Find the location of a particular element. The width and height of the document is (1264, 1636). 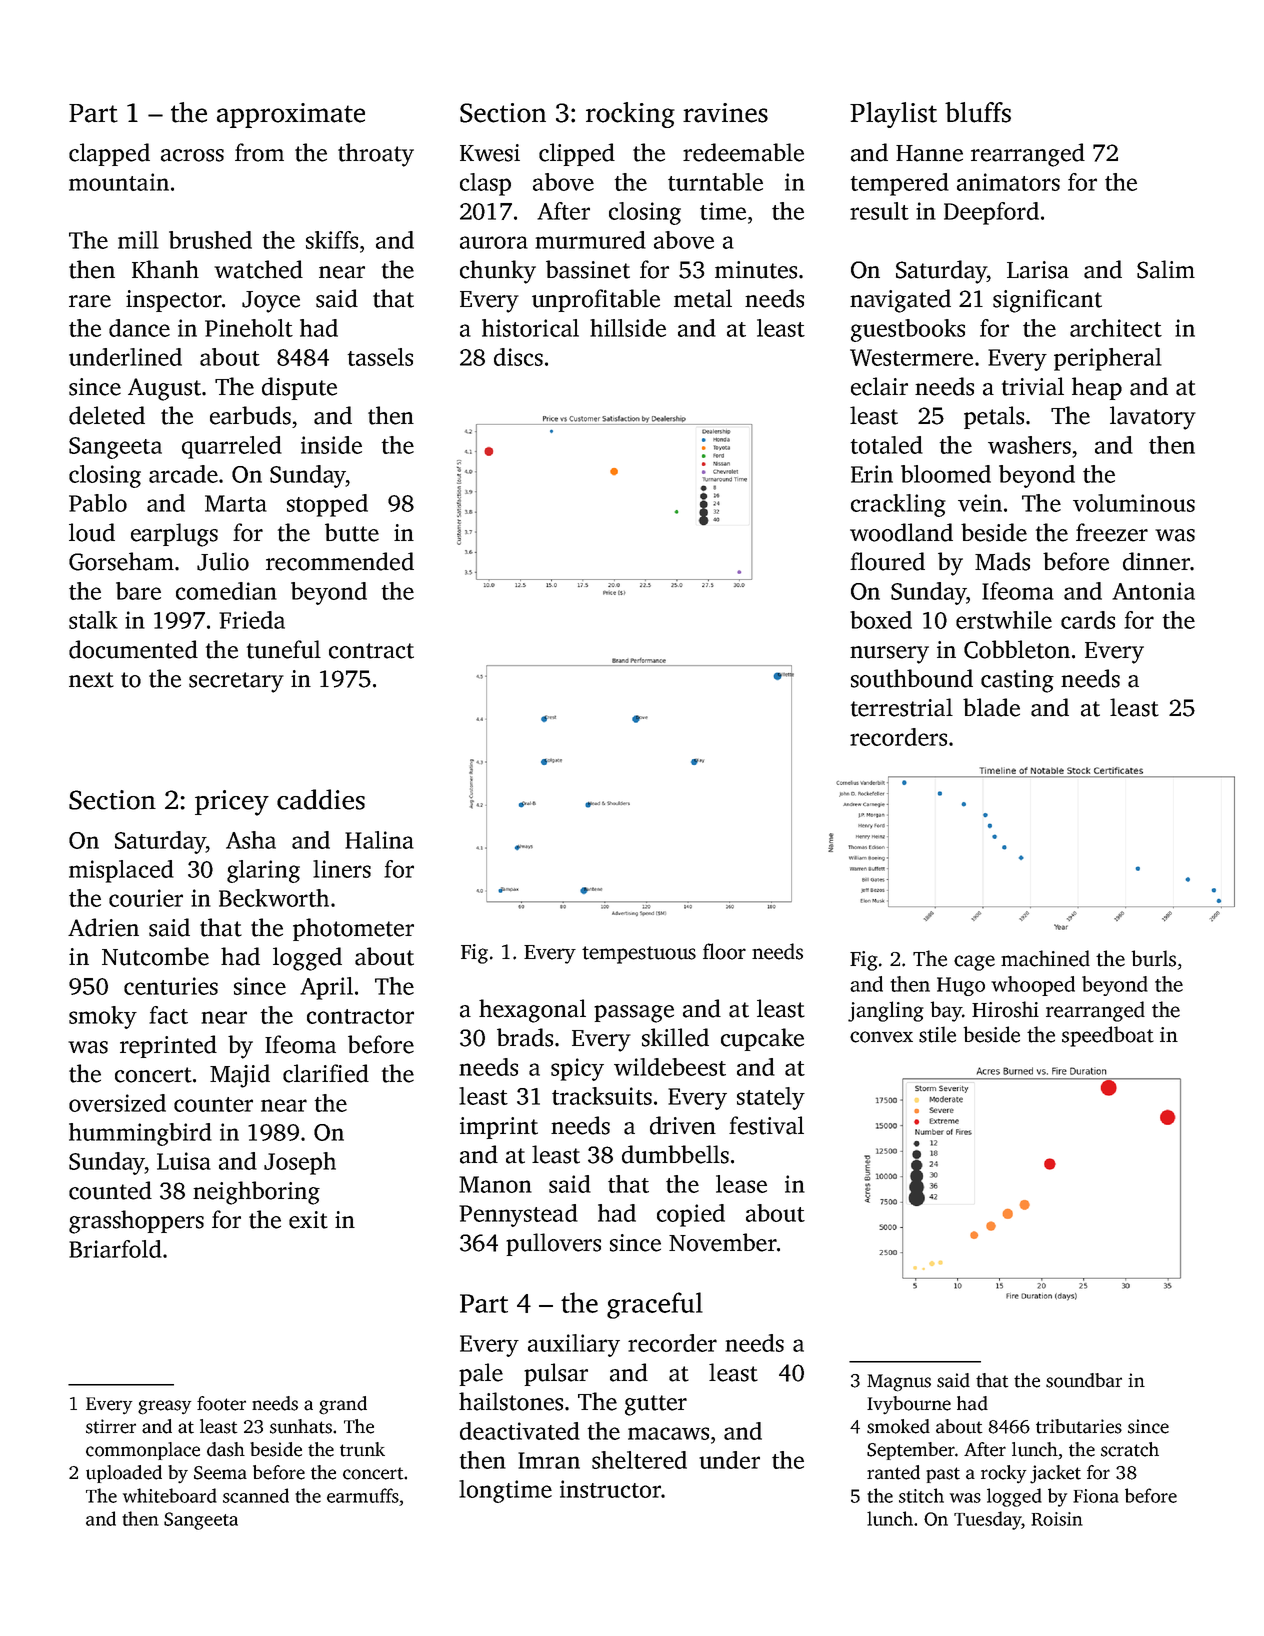

terrestrial is located at coordinates (902, 707).
